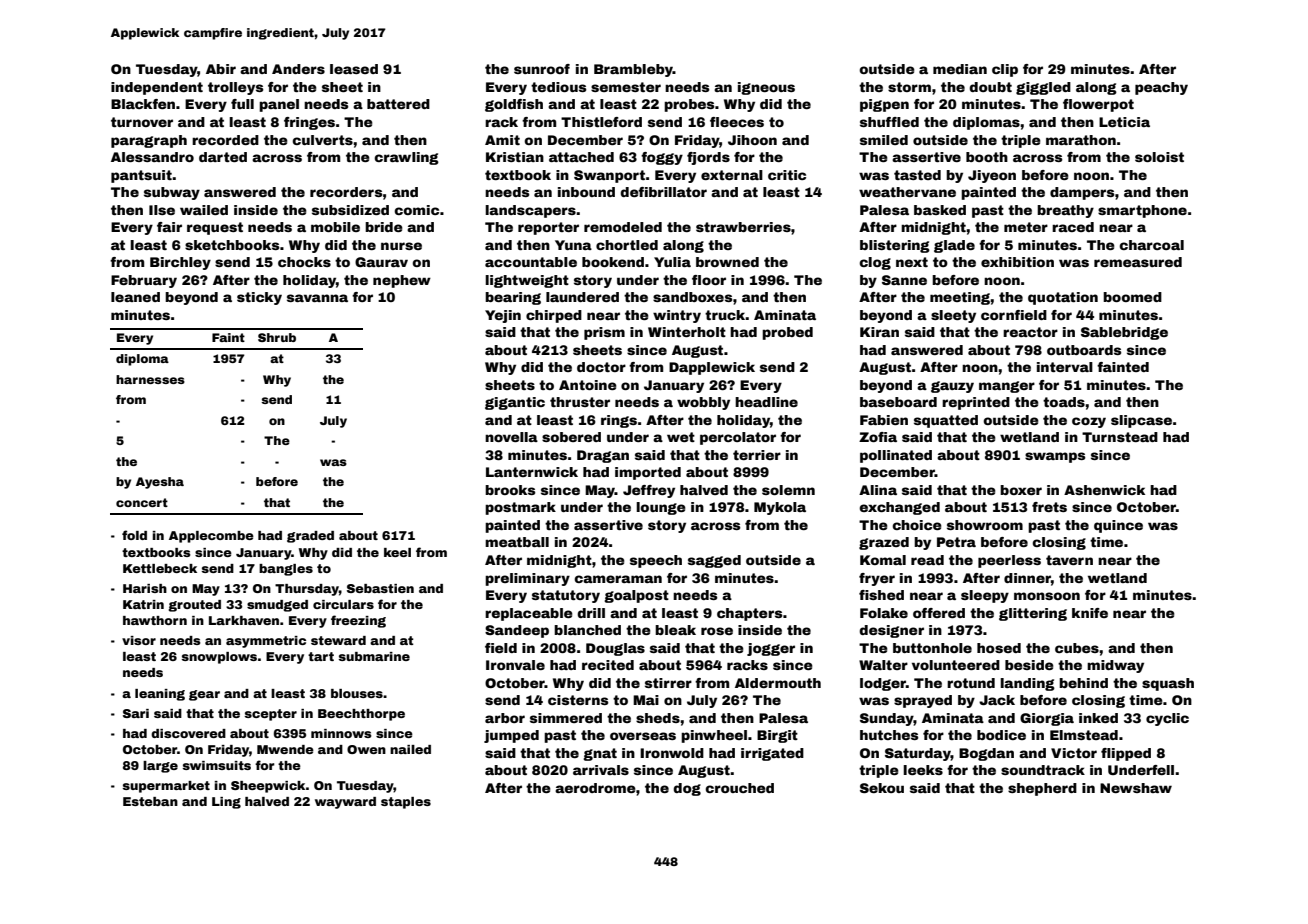  Describe the element at coordinates (591, 613) in the screenshot. I see `drill` at that location.
